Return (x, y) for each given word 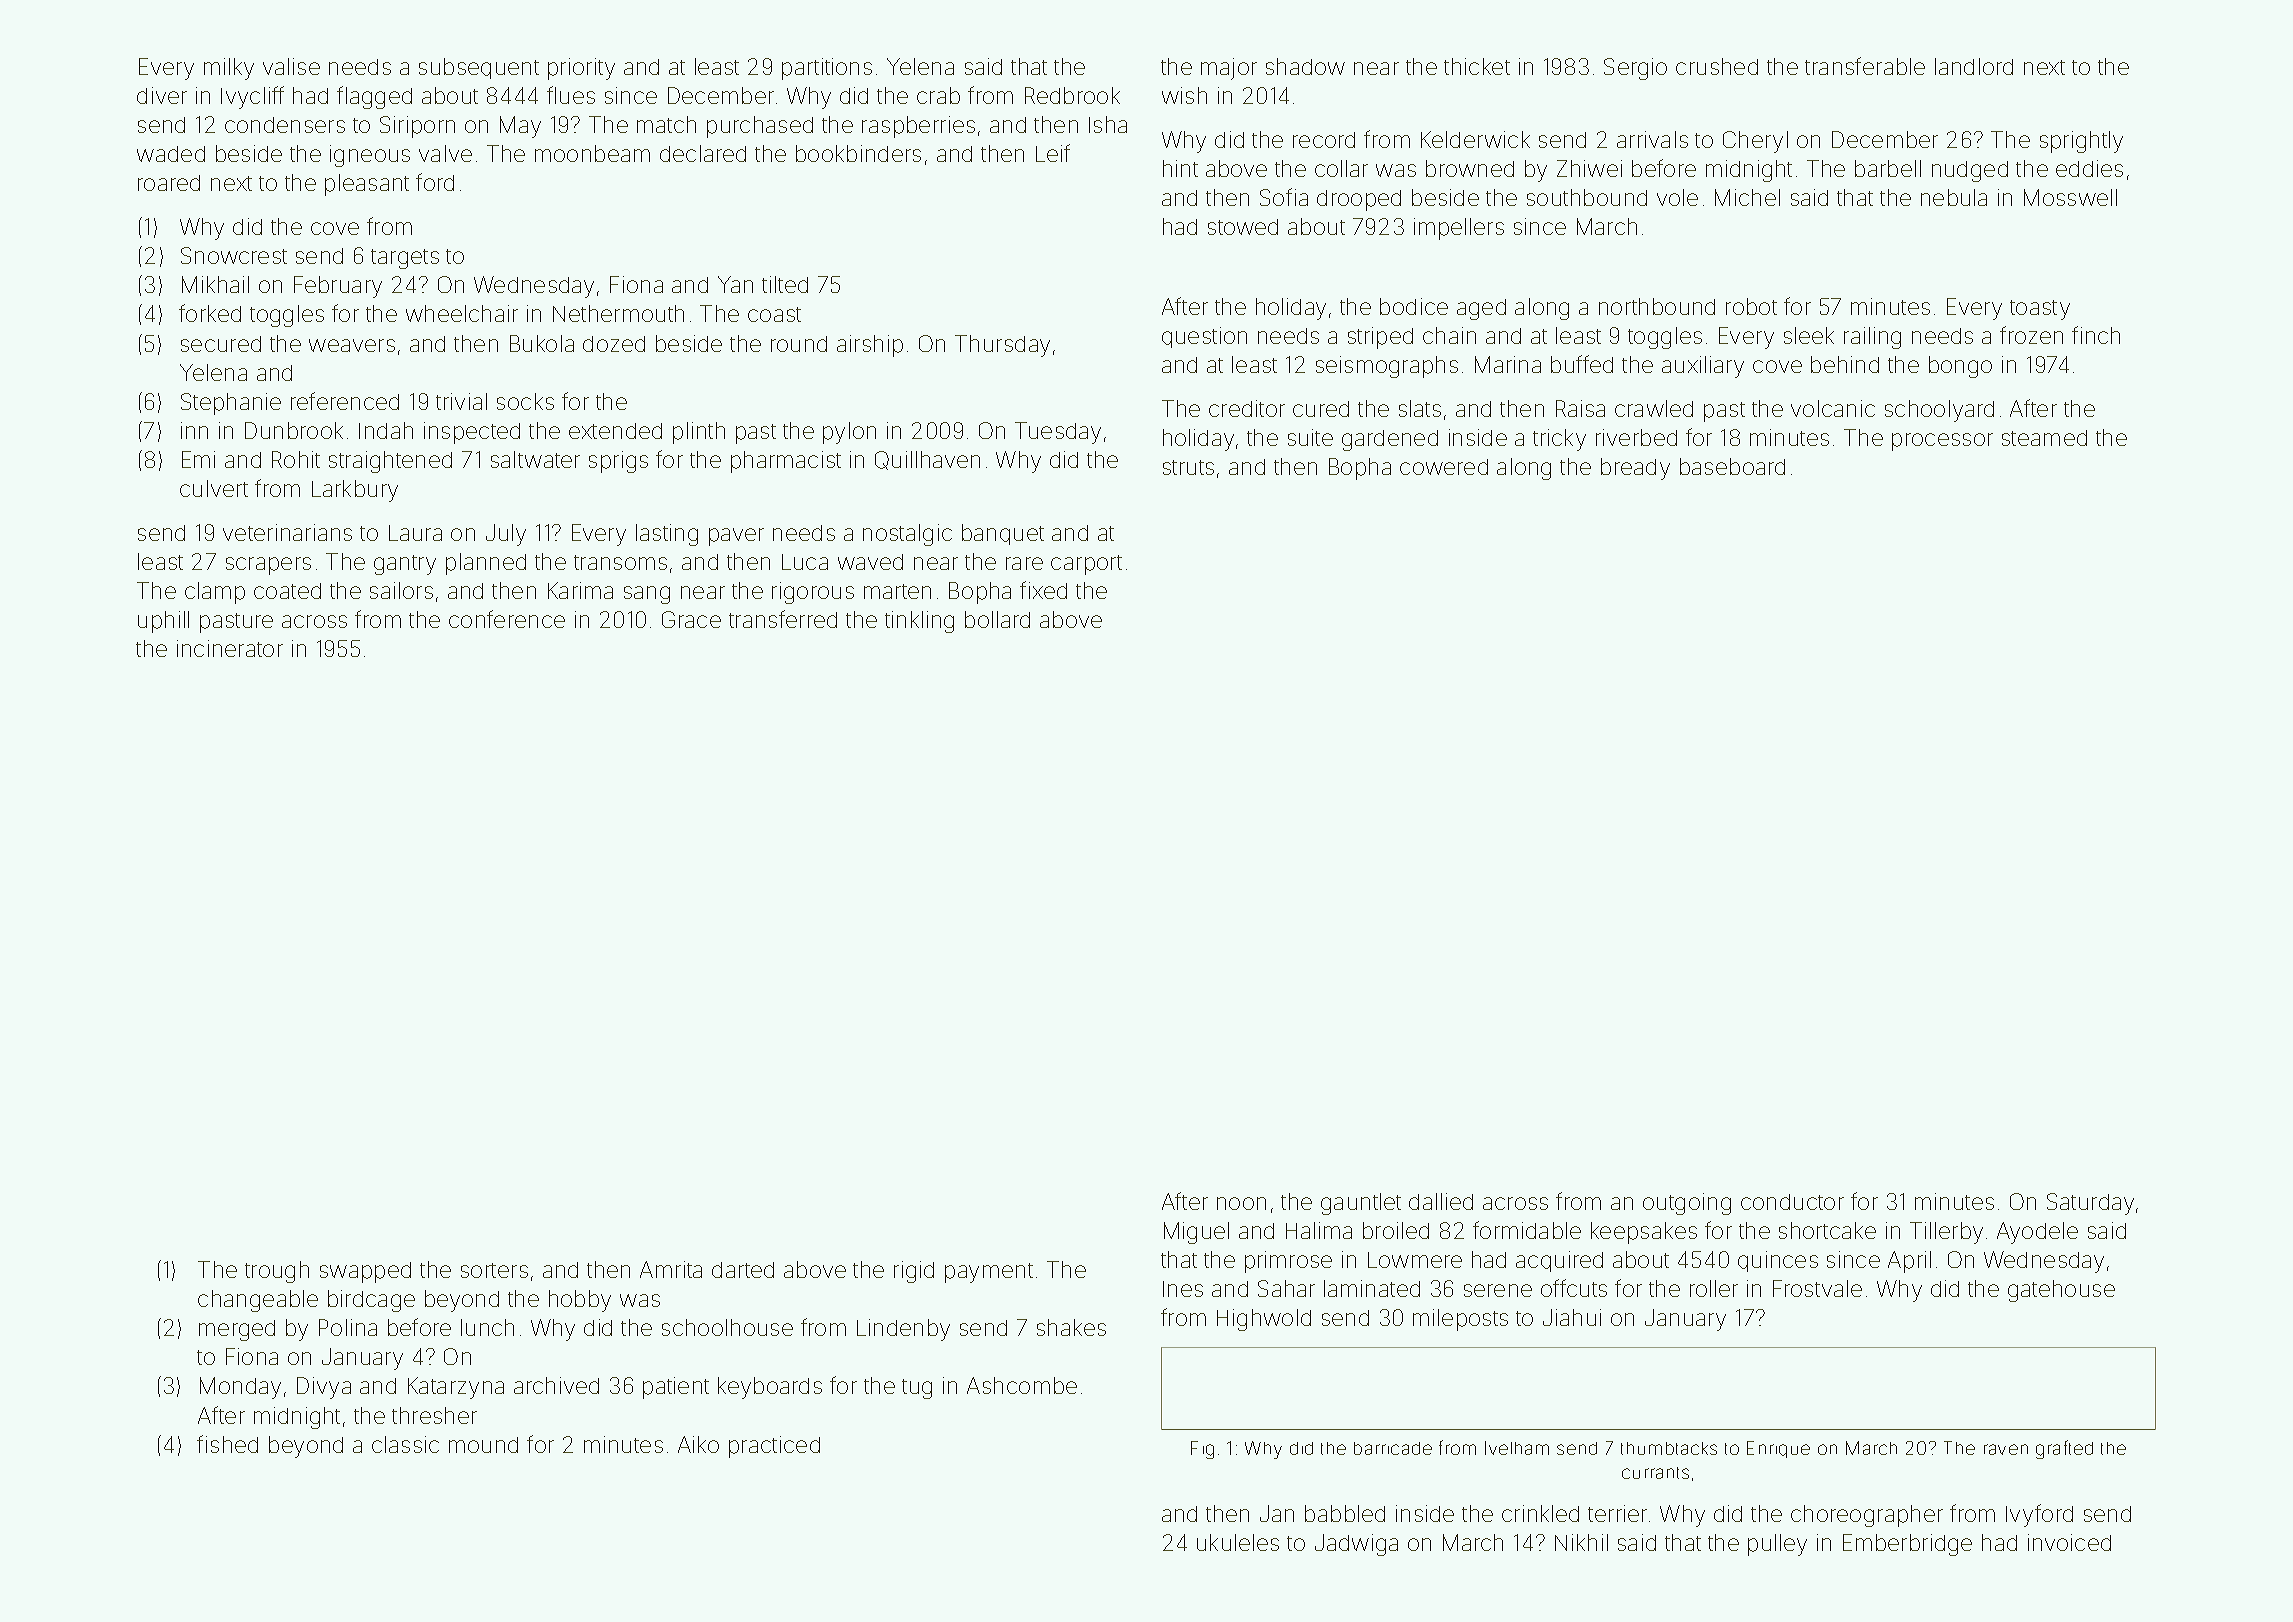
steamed (2044, 438)
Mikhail (215, 284)
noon (1241, 1203)
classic (405, 1444)
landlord (1974, 66)
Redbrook (1072, 95)
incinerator (230, 648)
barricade (1393, 1448)
